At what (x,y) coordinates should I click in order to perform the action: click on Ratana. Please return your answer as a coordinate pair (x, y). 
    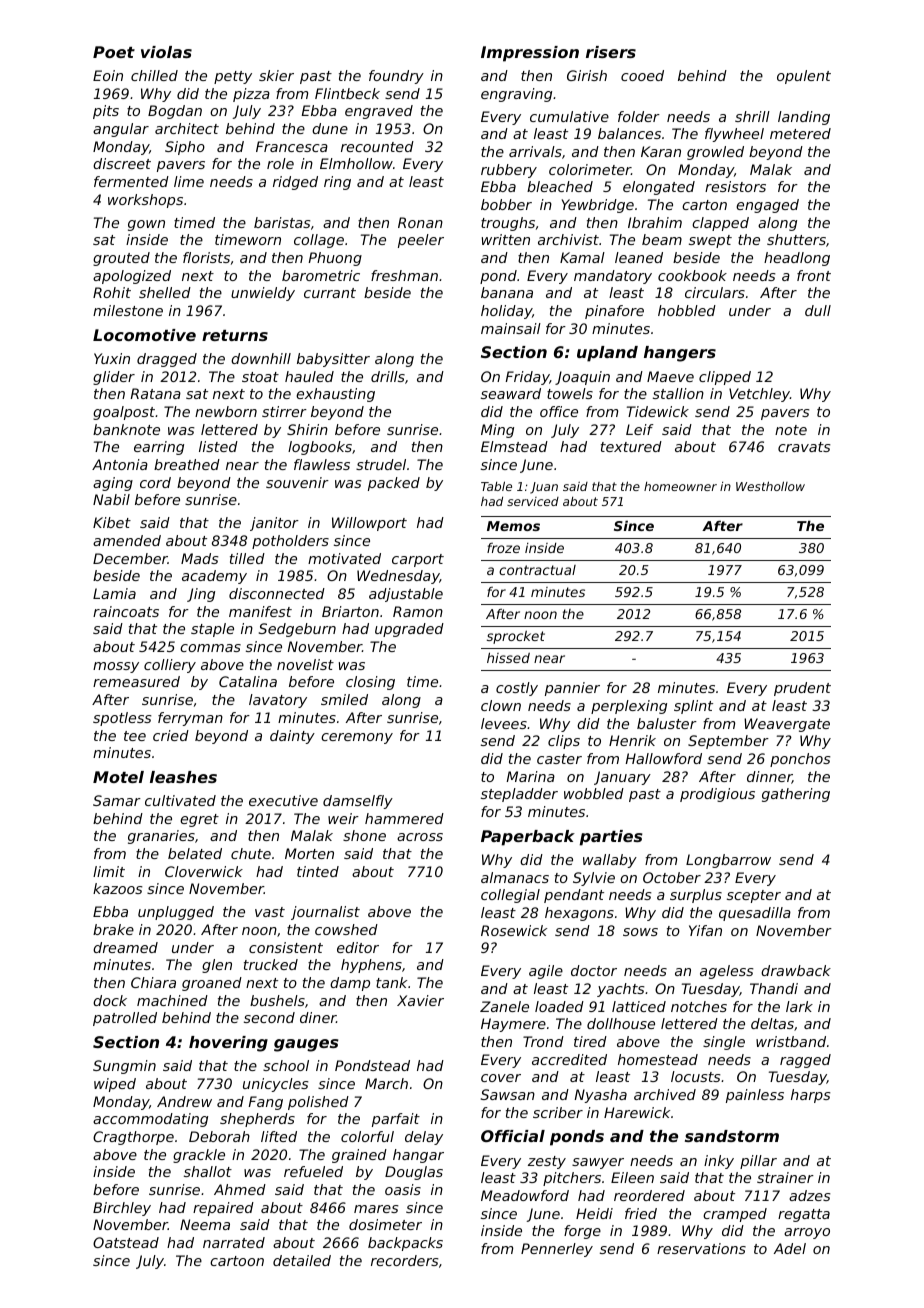
    Looking at the image, I should click on (155, 393).
